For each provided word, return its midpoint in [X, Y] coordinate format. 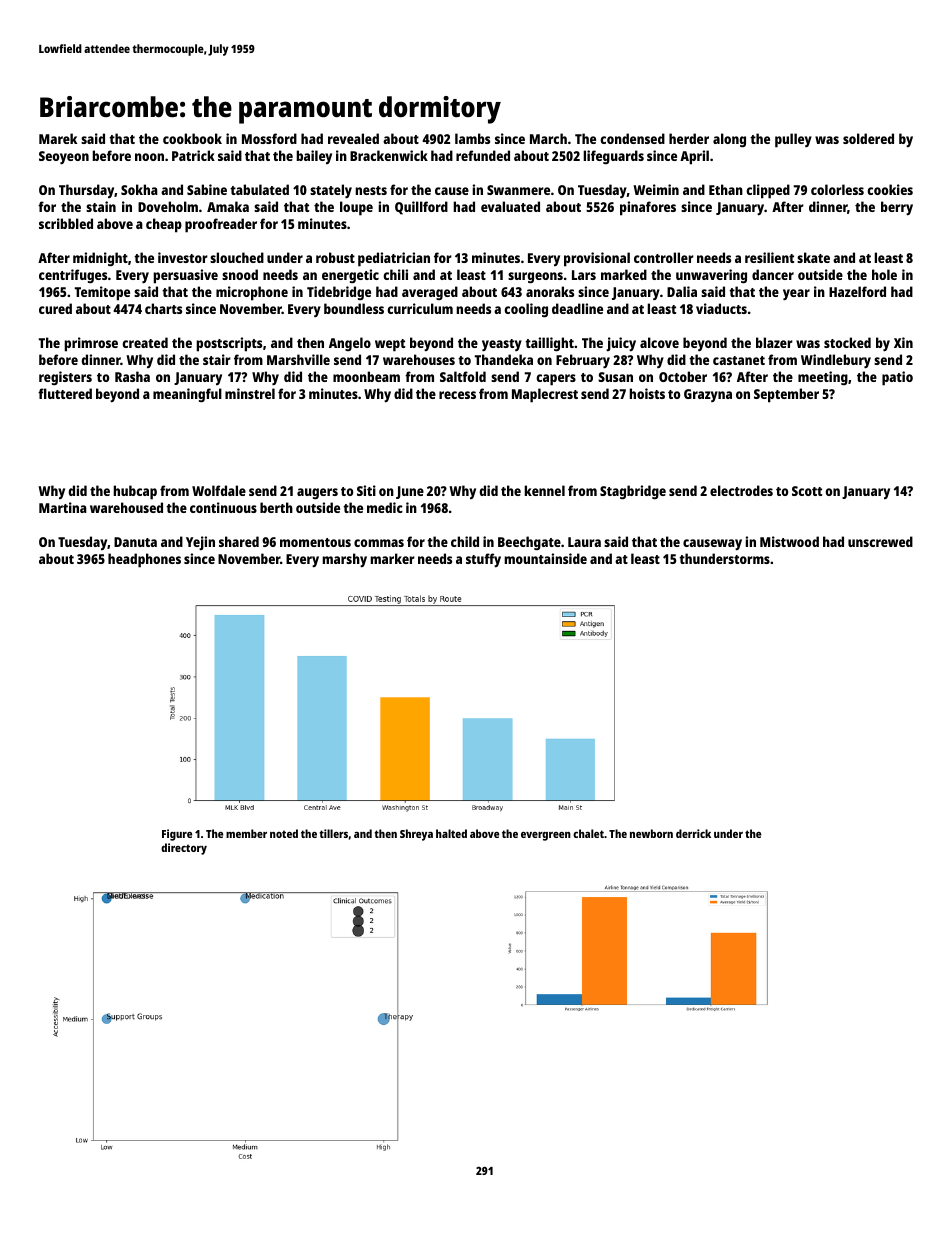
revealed [353, 138]
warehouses [419, 359]
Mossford [269, 138]
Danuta [135, 542]
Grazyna [708, 395]
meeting [823, 378]
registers [65, 378]
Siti [366, 490]
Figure [177, 835]
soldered [868, 138]
